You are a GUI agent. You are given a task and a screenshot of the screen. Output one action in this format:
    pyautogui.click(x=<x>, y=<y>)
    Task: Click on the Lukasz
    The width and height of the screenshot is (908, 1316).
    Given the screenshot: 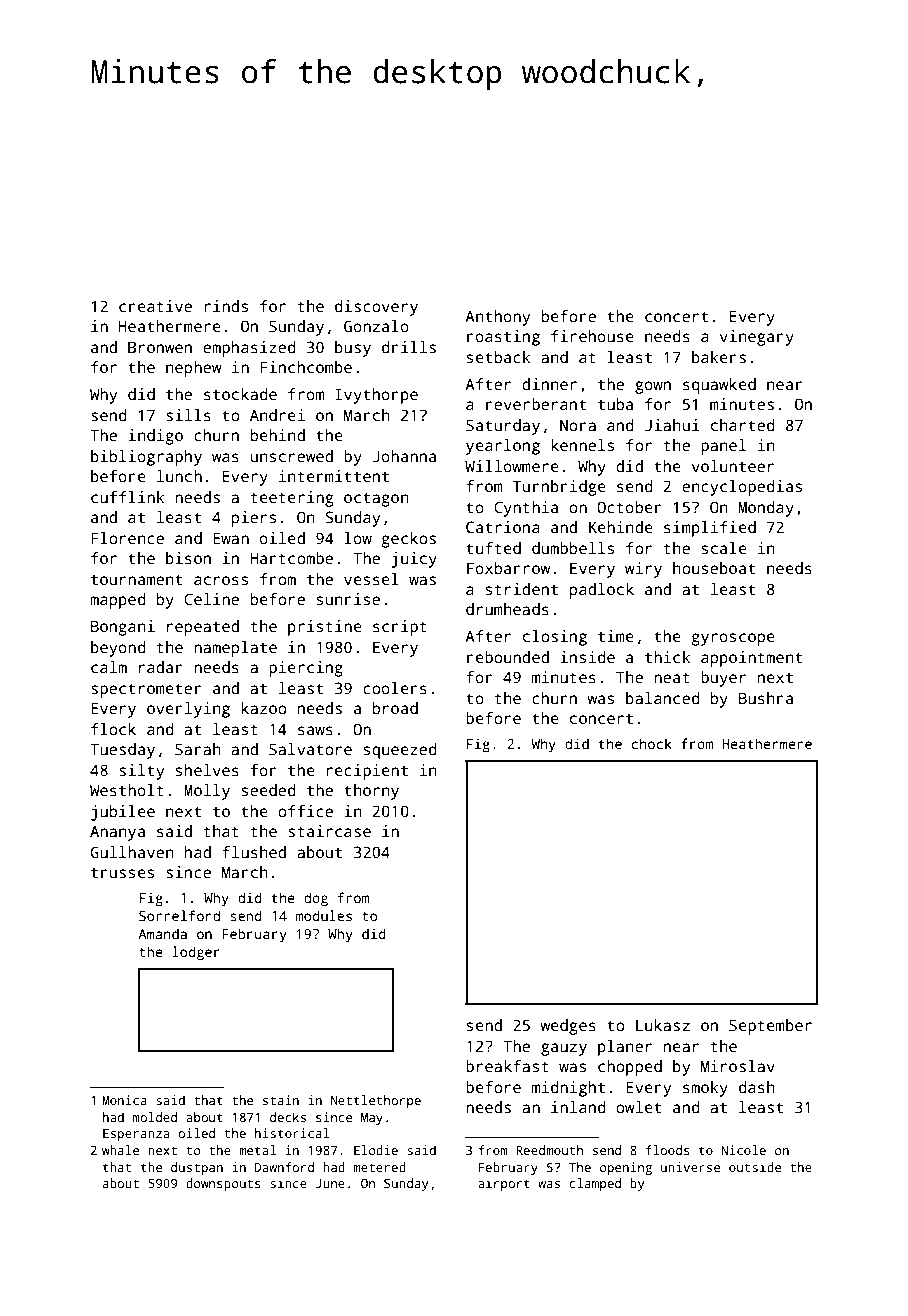 What is the action you would take?
    pyautogui.click(x=663, y=1025)
